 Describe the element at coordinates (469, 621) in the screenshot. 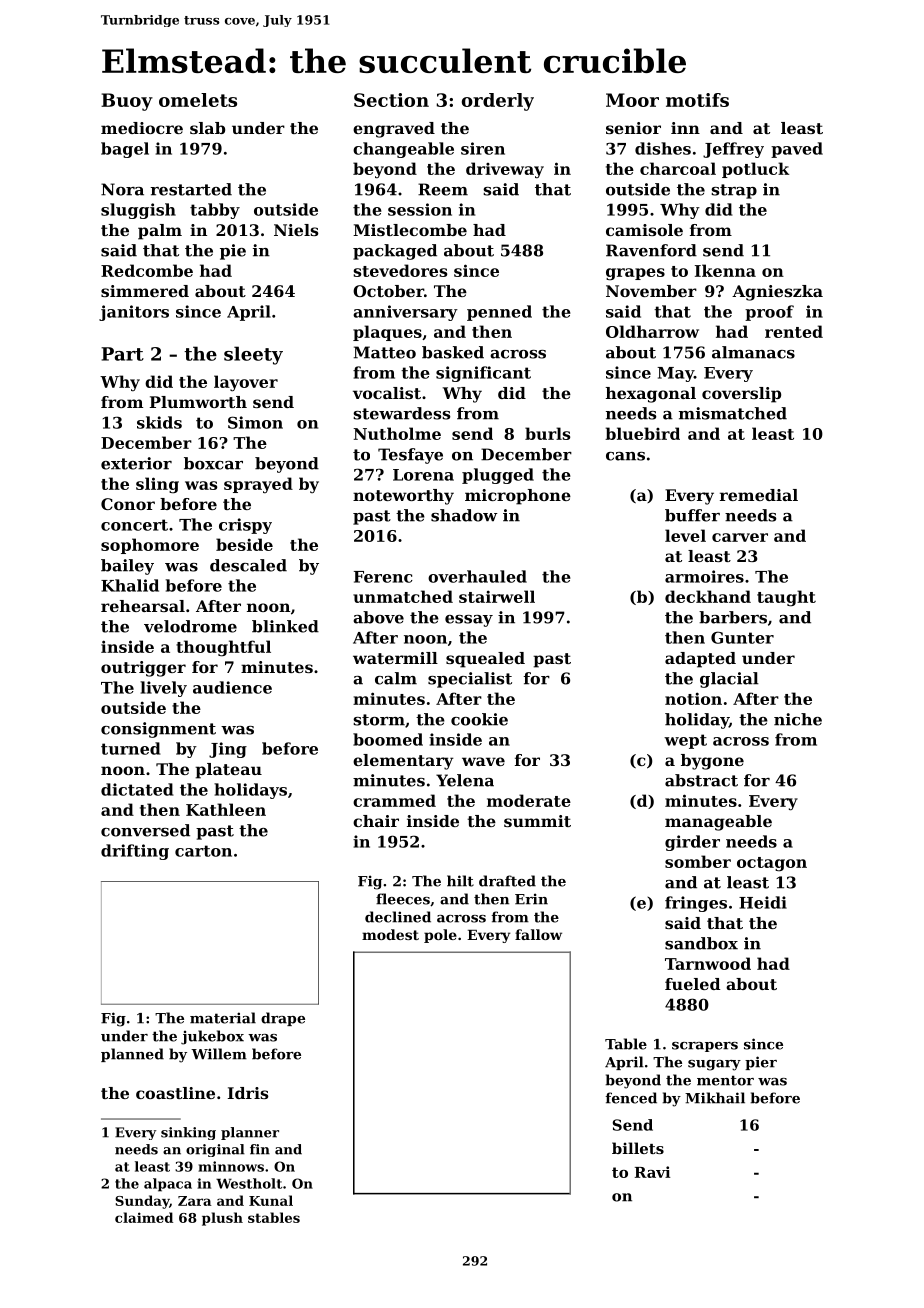

I see `essay` at that location.
